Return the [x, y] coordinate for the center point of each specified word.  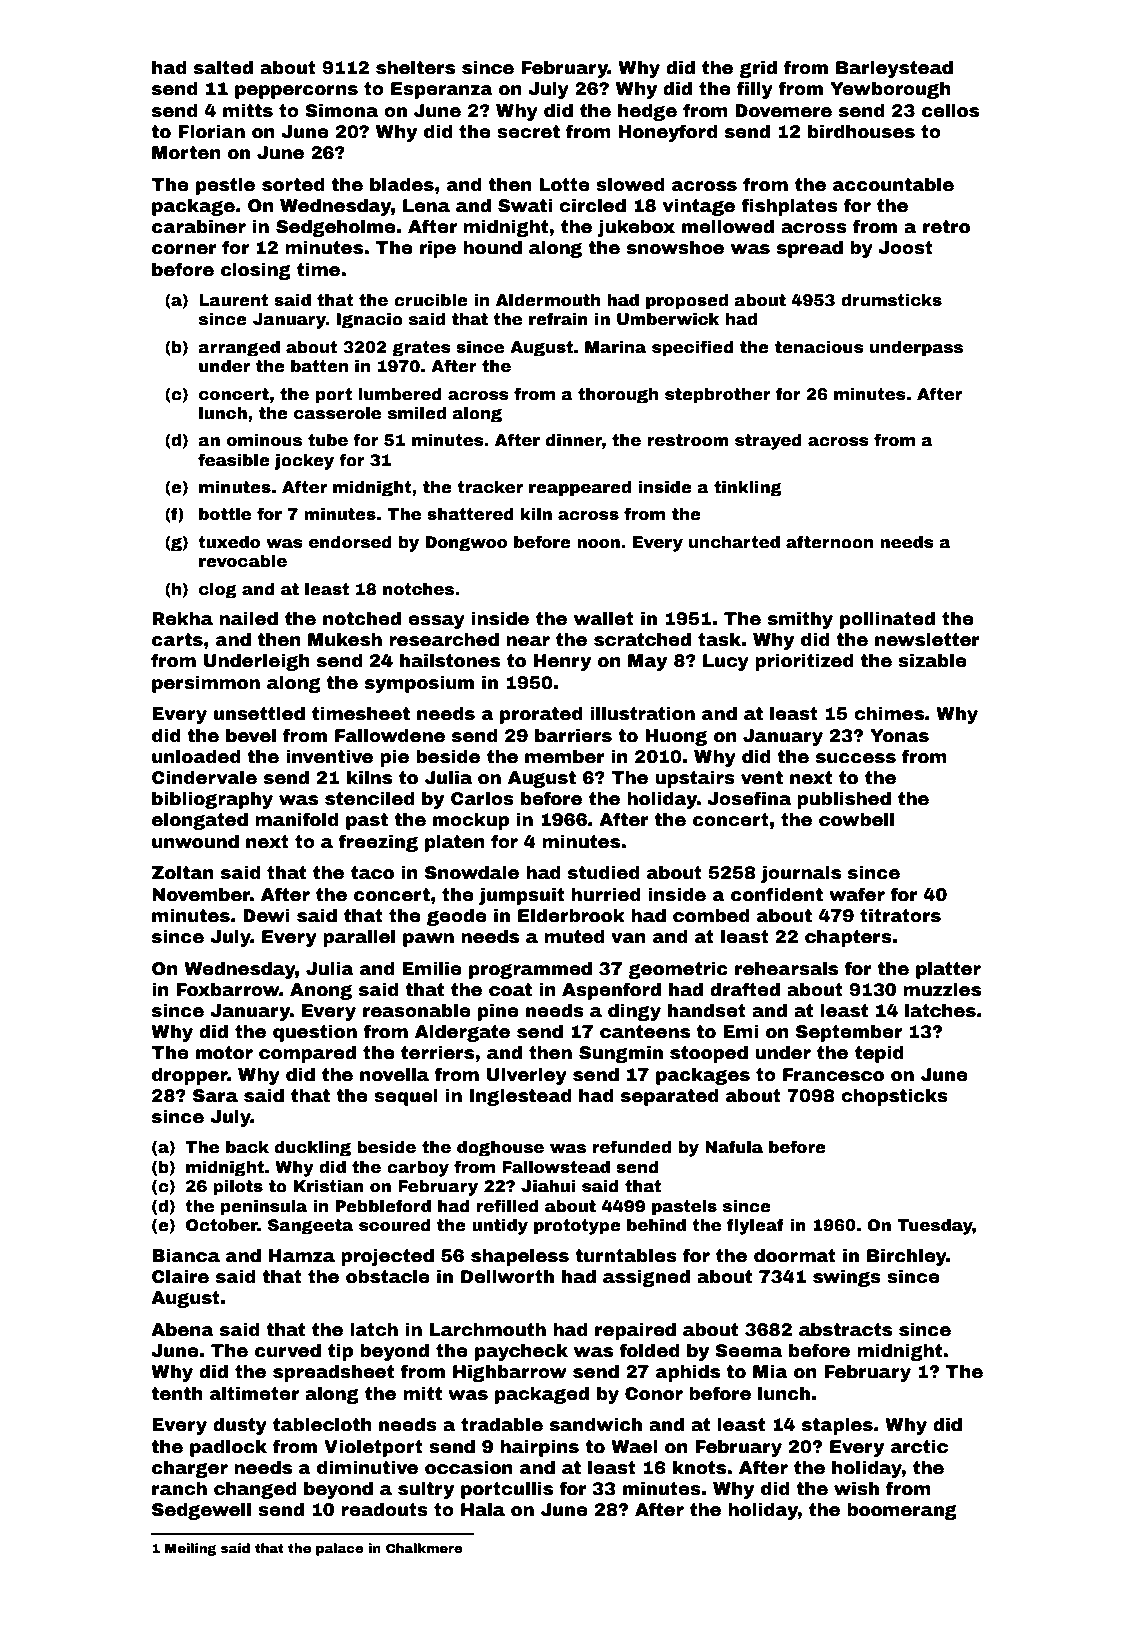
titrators [900, 916]
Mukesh [345, 640]
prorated [541, 715]
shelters [415, 68]
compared [307, 1054]
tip [340, 1352]
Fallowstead [556, 1167]
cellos [950, 111]
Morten [186, 153]
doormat [795, 1256]
